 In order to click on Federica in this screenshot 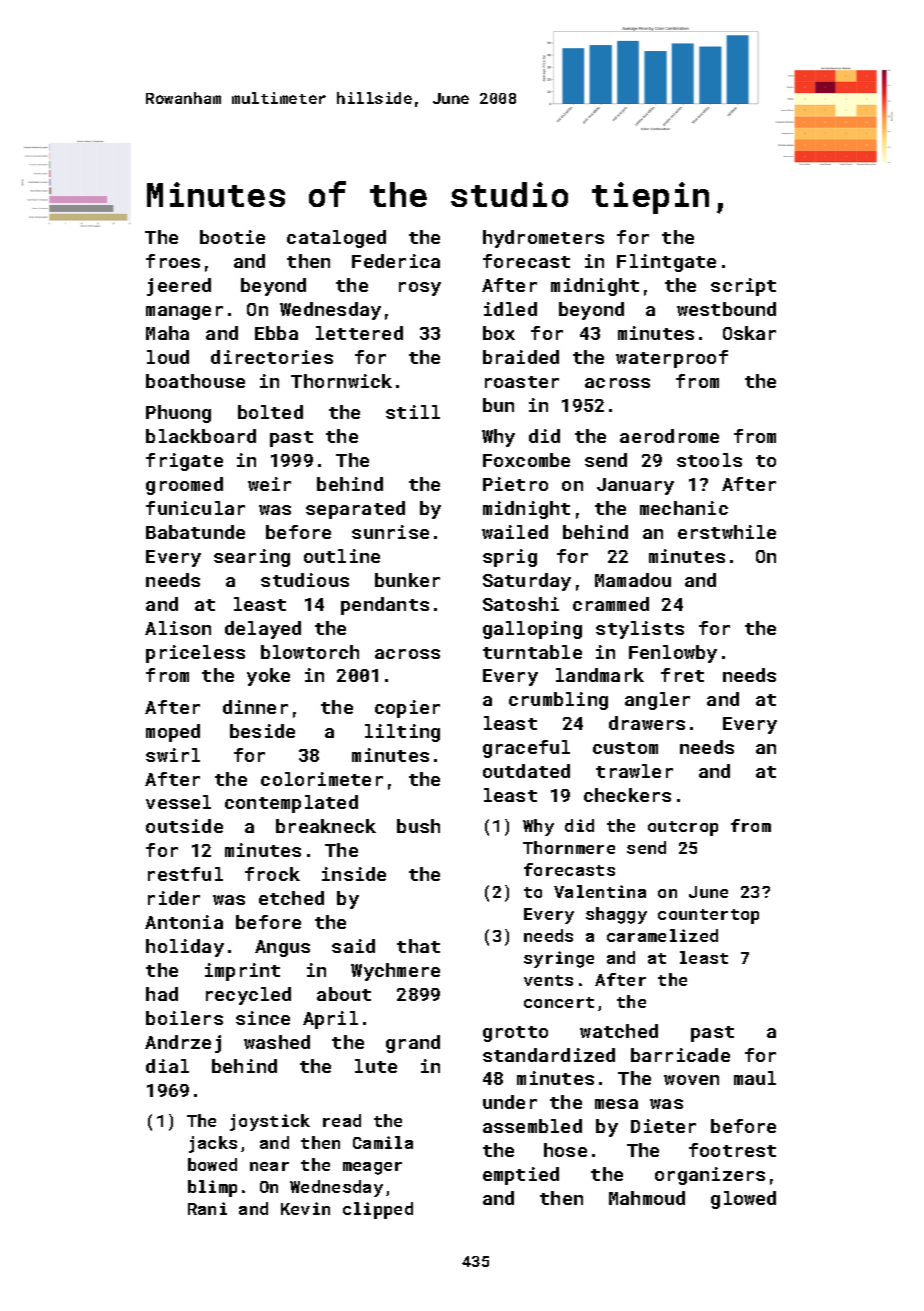, I will do `click(396, 261)`.
